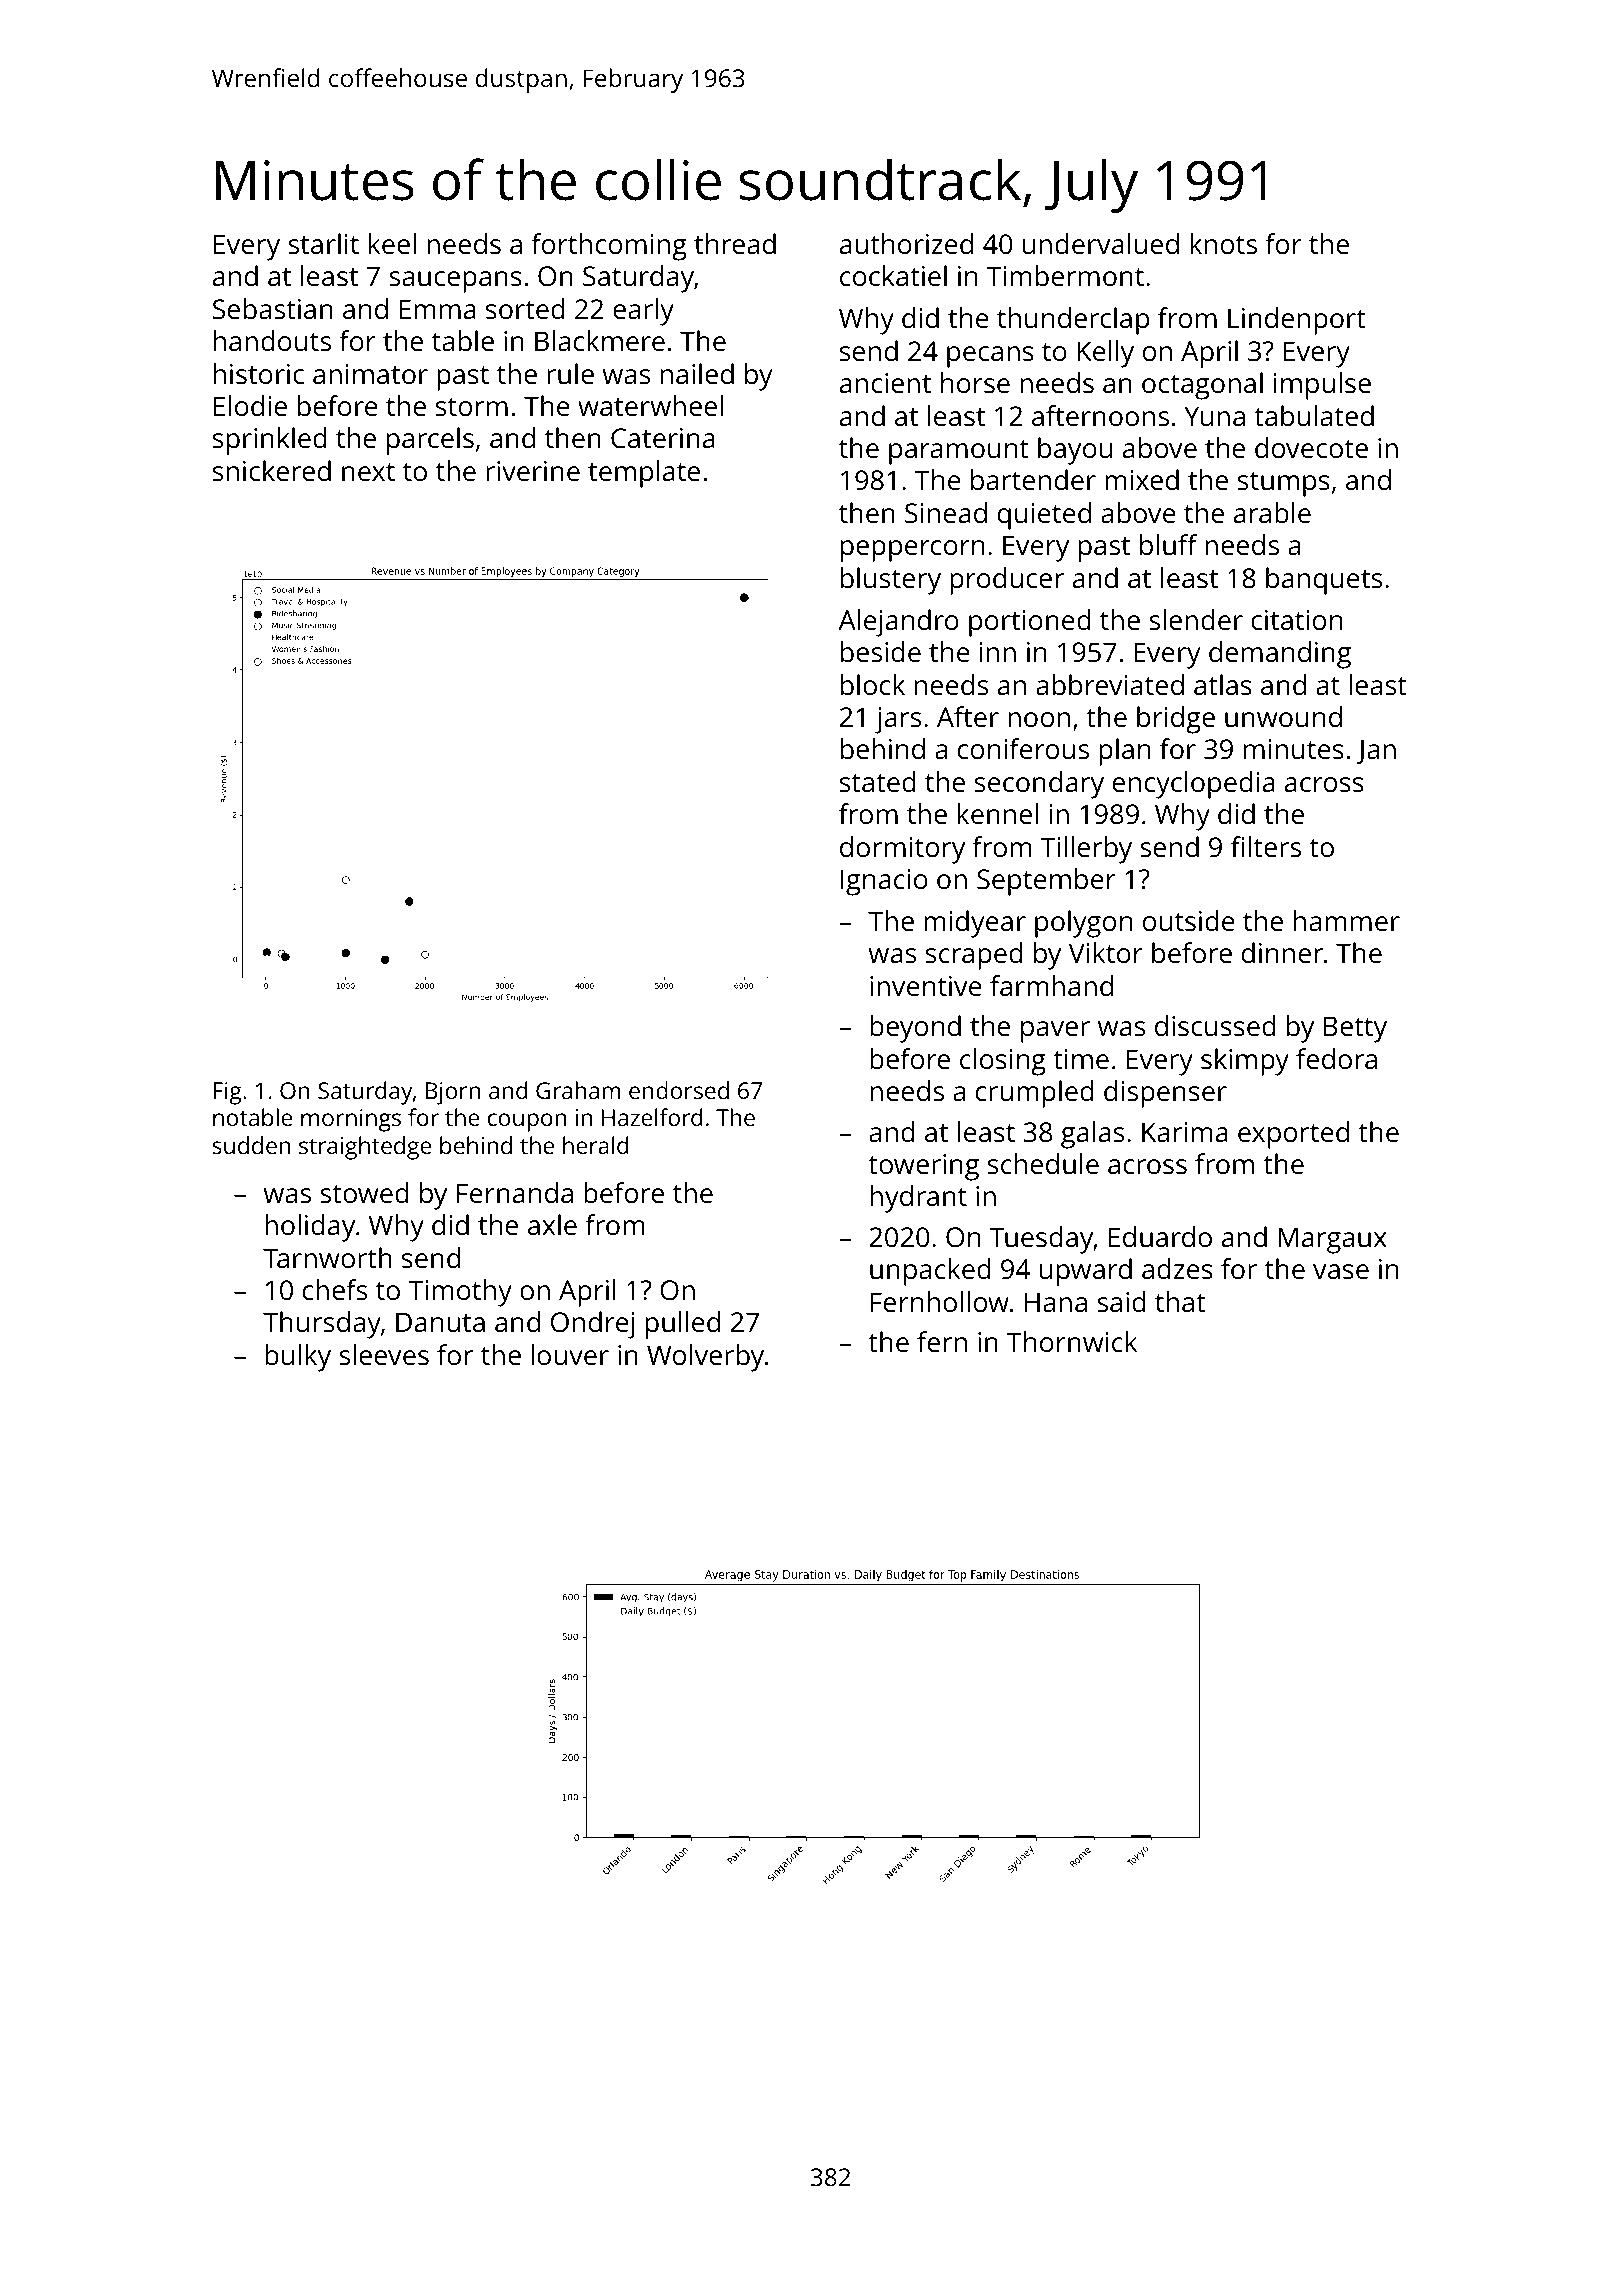 This screenshot has height=2292, width=1620. I want to click on abbreviated, so click(1110, 684).
